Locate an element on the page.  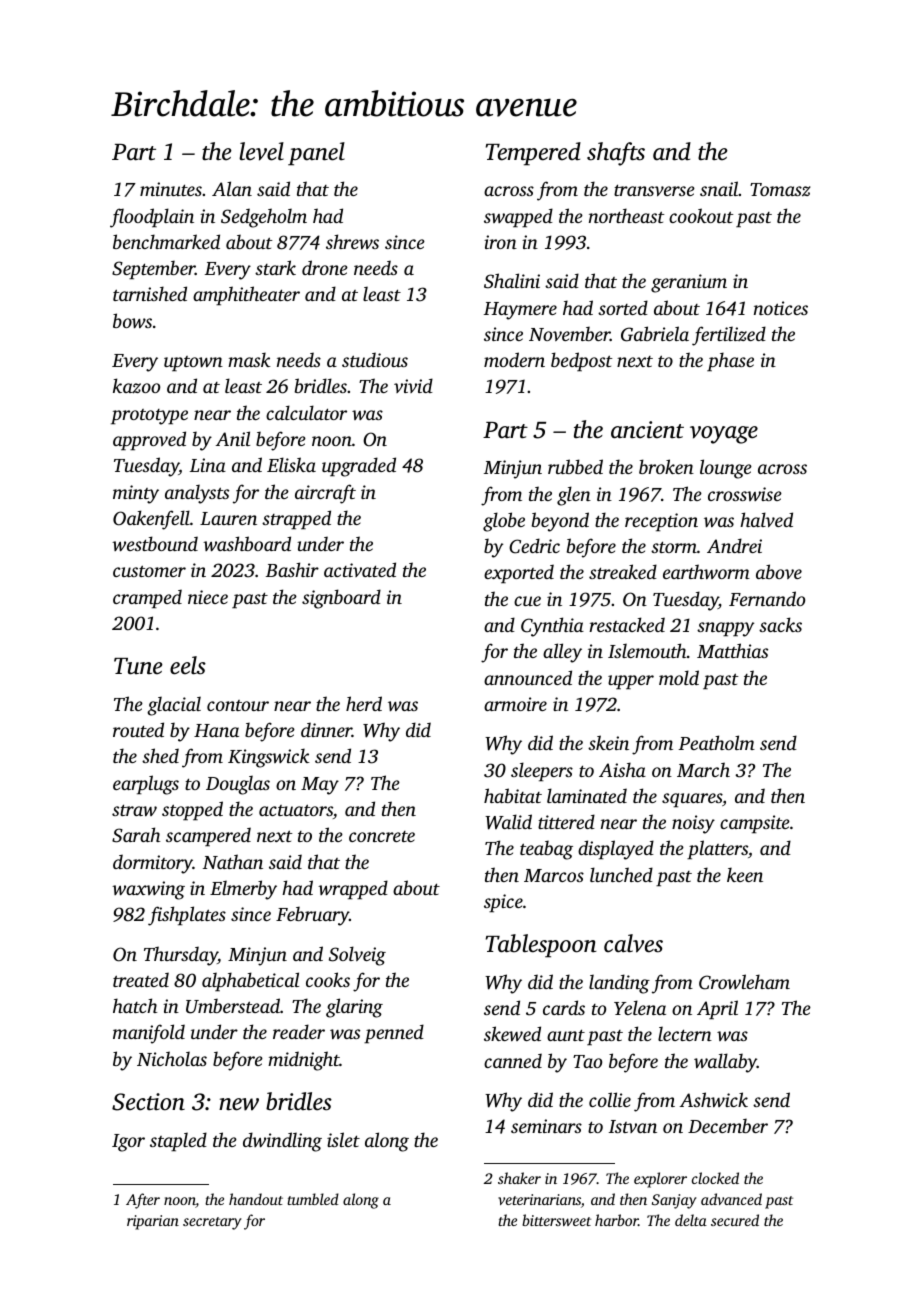
handout is located at coordinates (256, 1199).
